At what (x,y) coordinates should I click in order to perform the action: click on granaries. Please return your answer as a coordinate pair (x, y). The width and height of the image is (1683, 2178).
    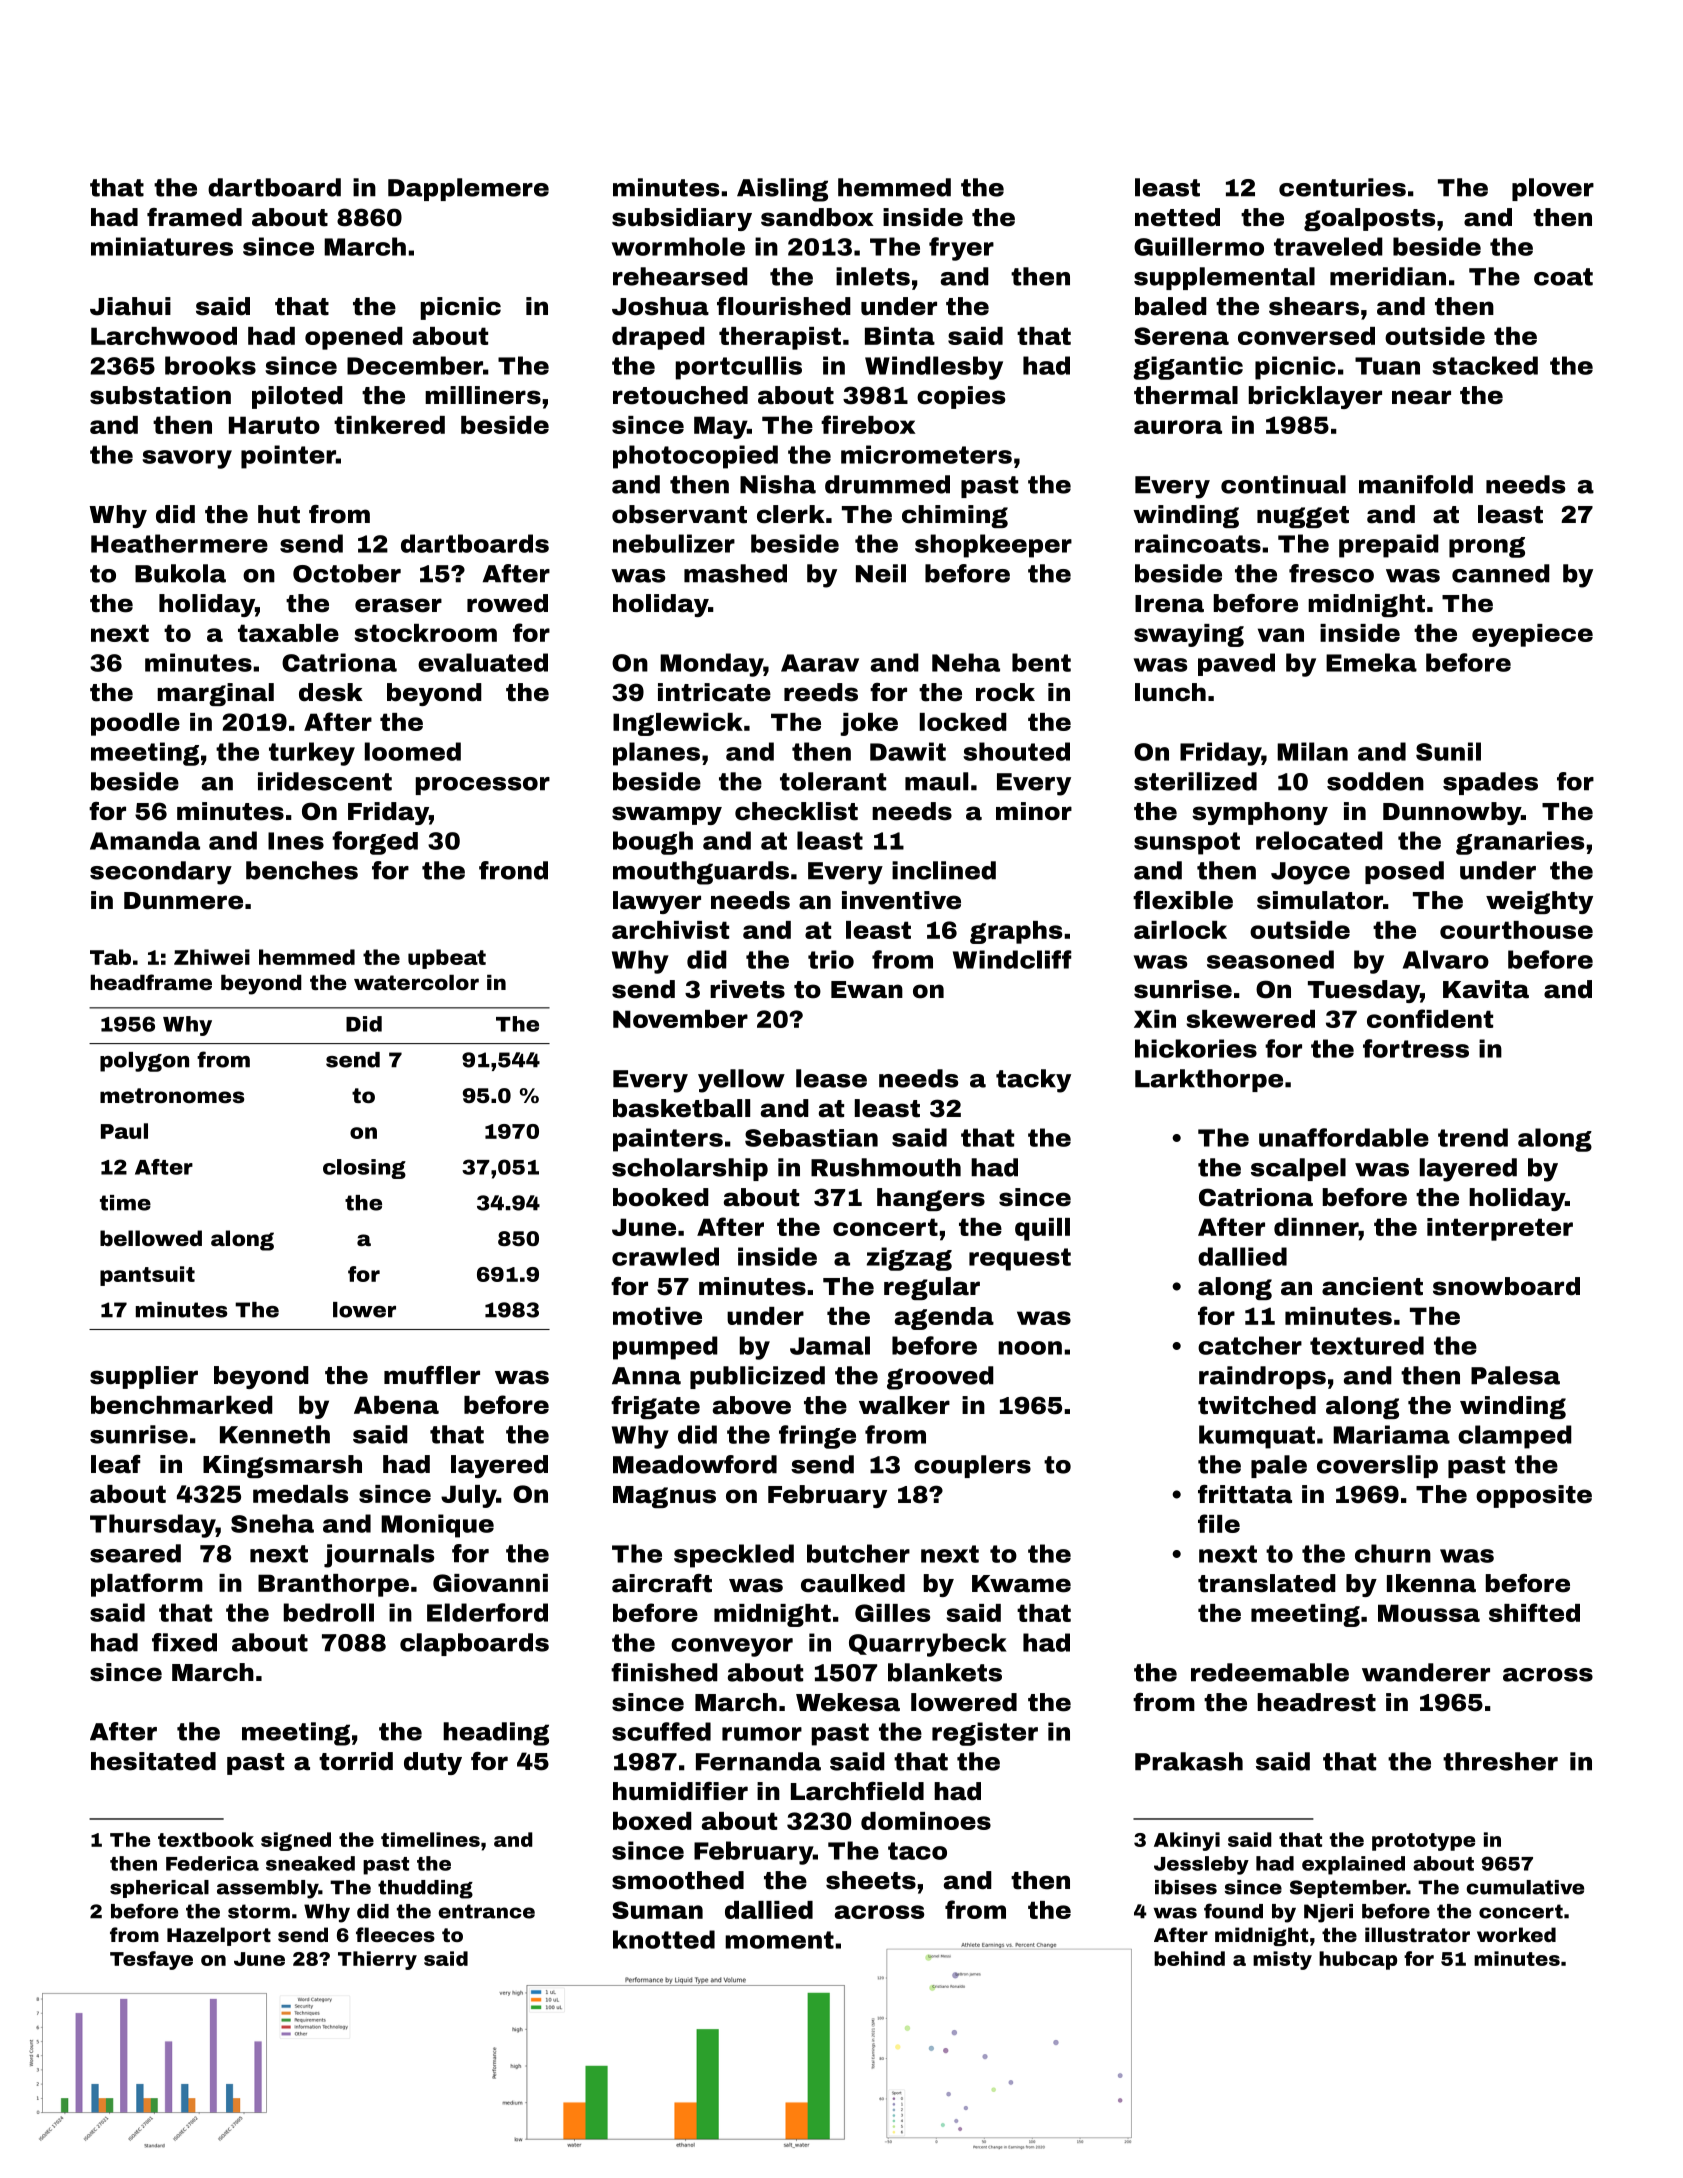
    Looking at the image, I should click on (1520, 843).
